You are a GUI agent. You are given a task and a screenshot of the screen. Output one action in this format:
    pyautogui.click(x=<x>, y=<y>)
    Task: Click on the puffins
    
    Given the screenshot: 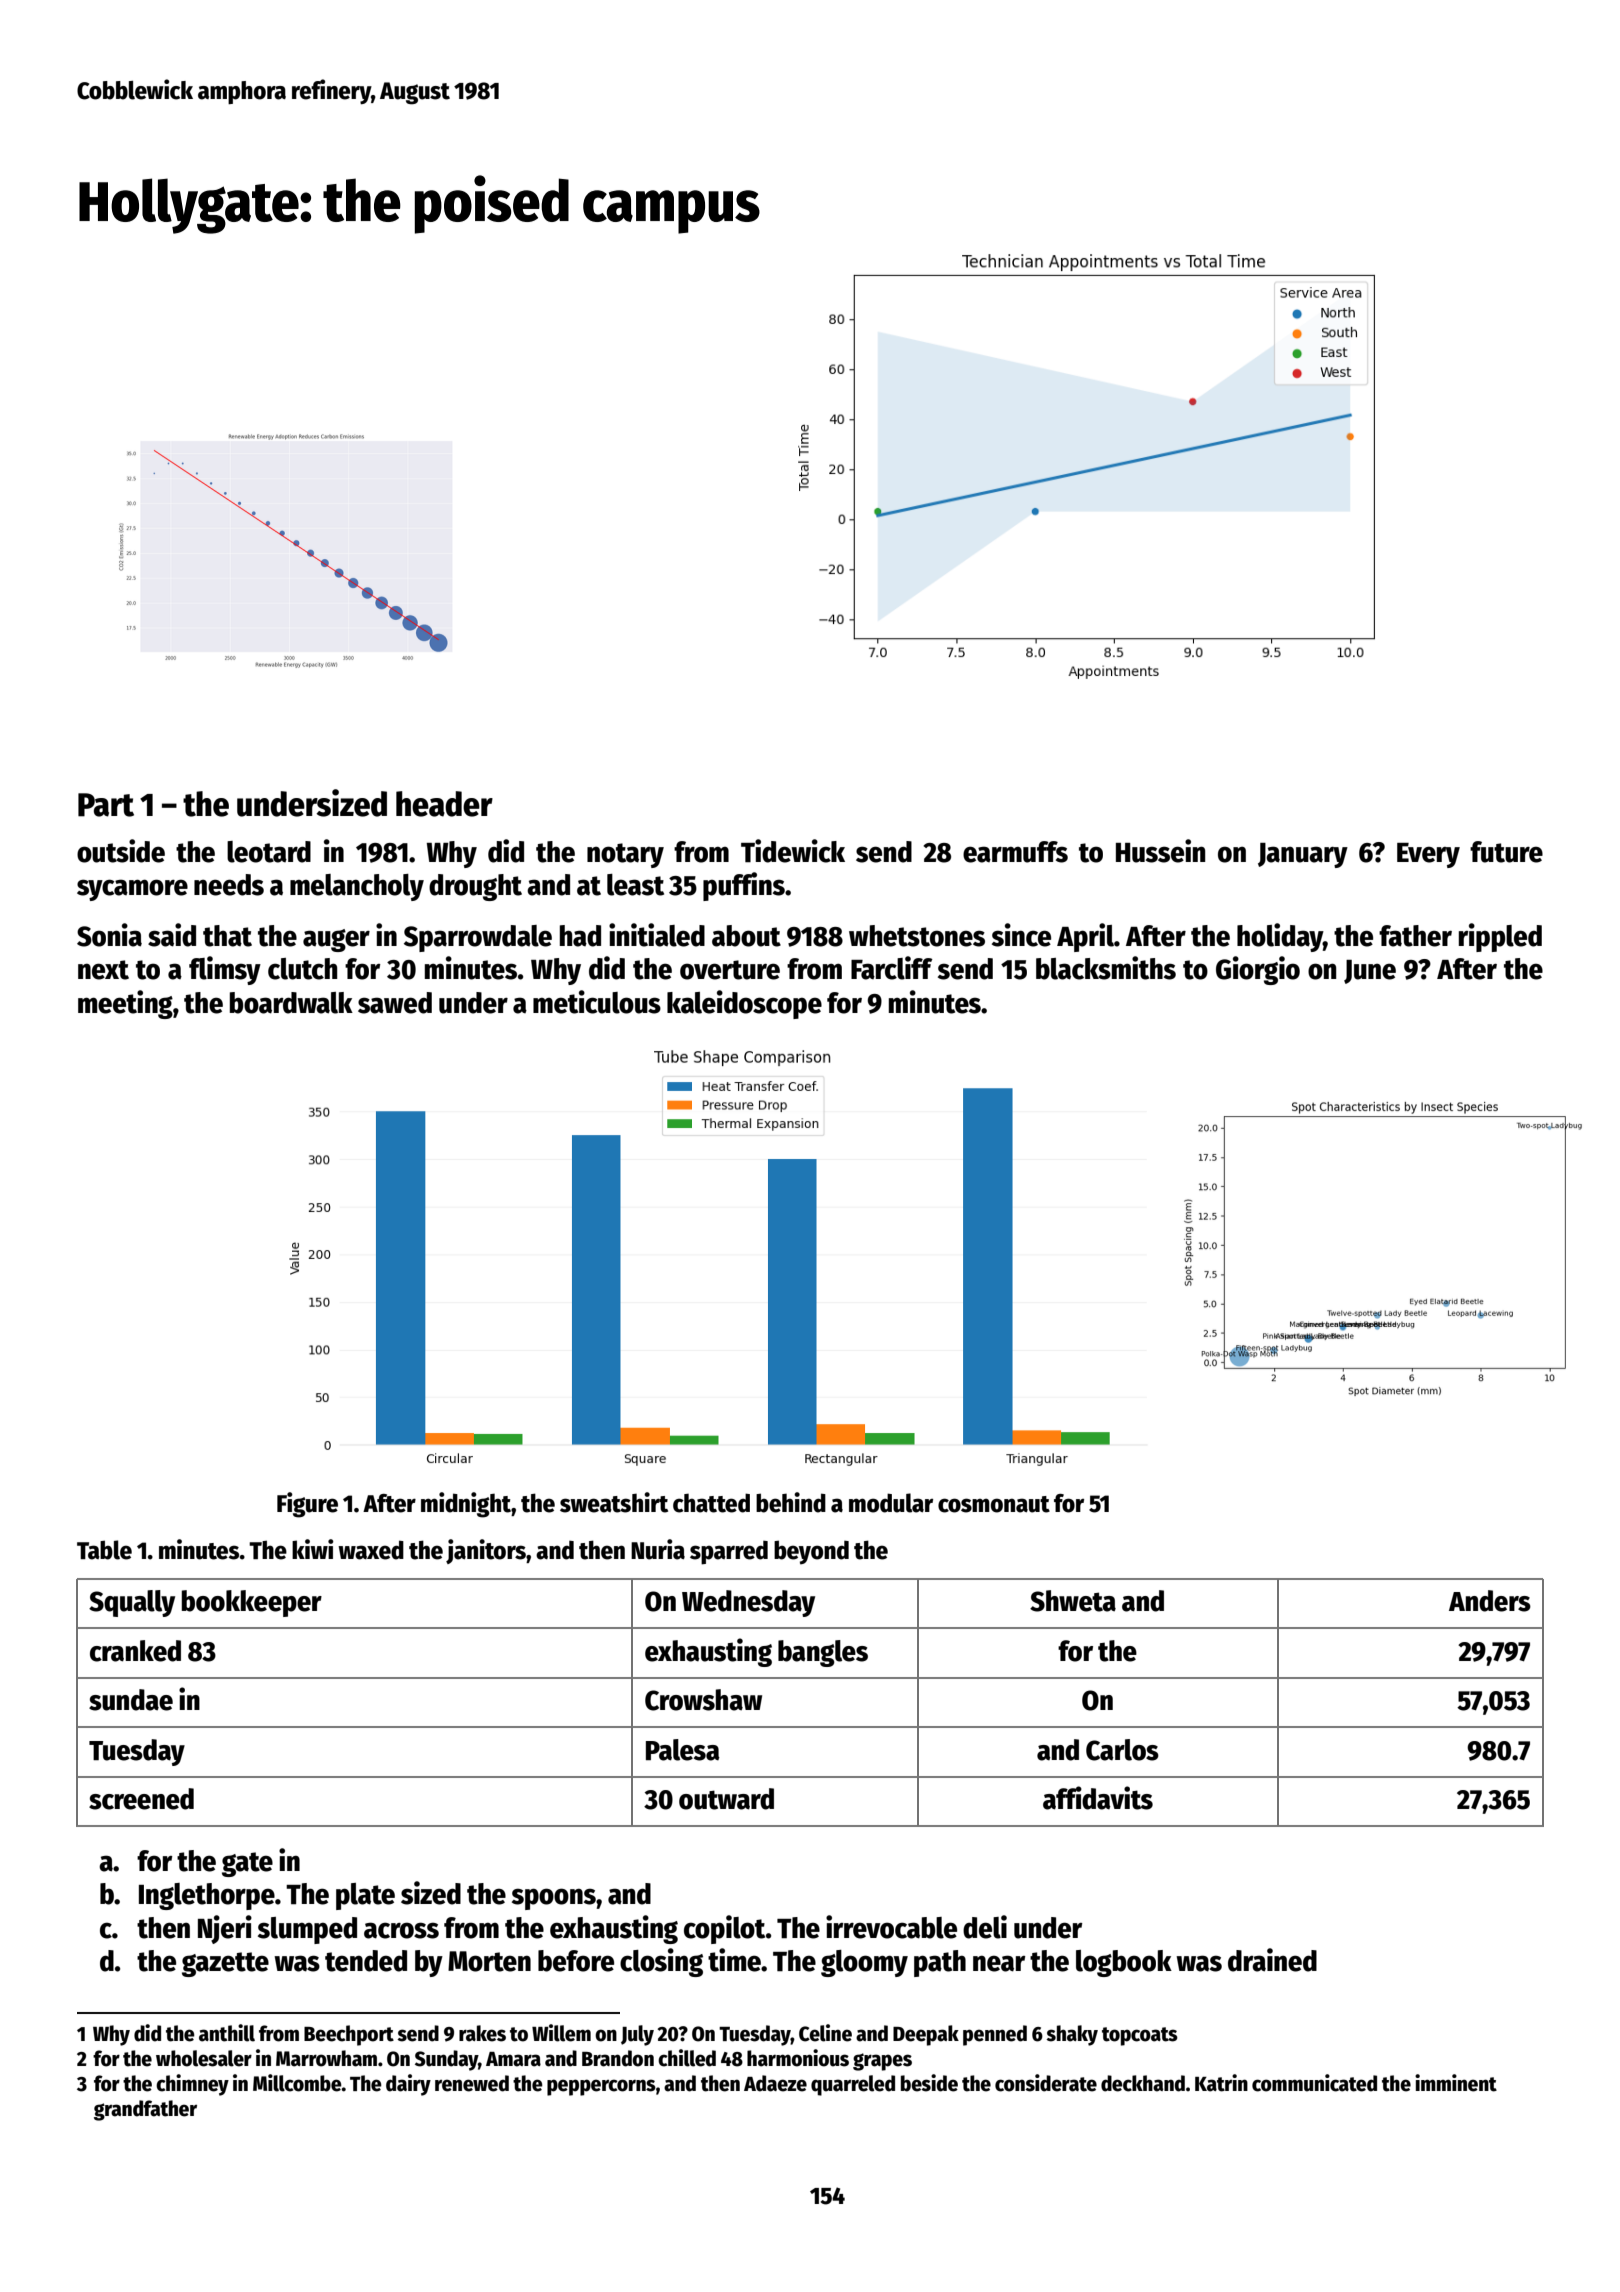 What is the action you would take?
    pyautogui.click(x=744, y=886)
